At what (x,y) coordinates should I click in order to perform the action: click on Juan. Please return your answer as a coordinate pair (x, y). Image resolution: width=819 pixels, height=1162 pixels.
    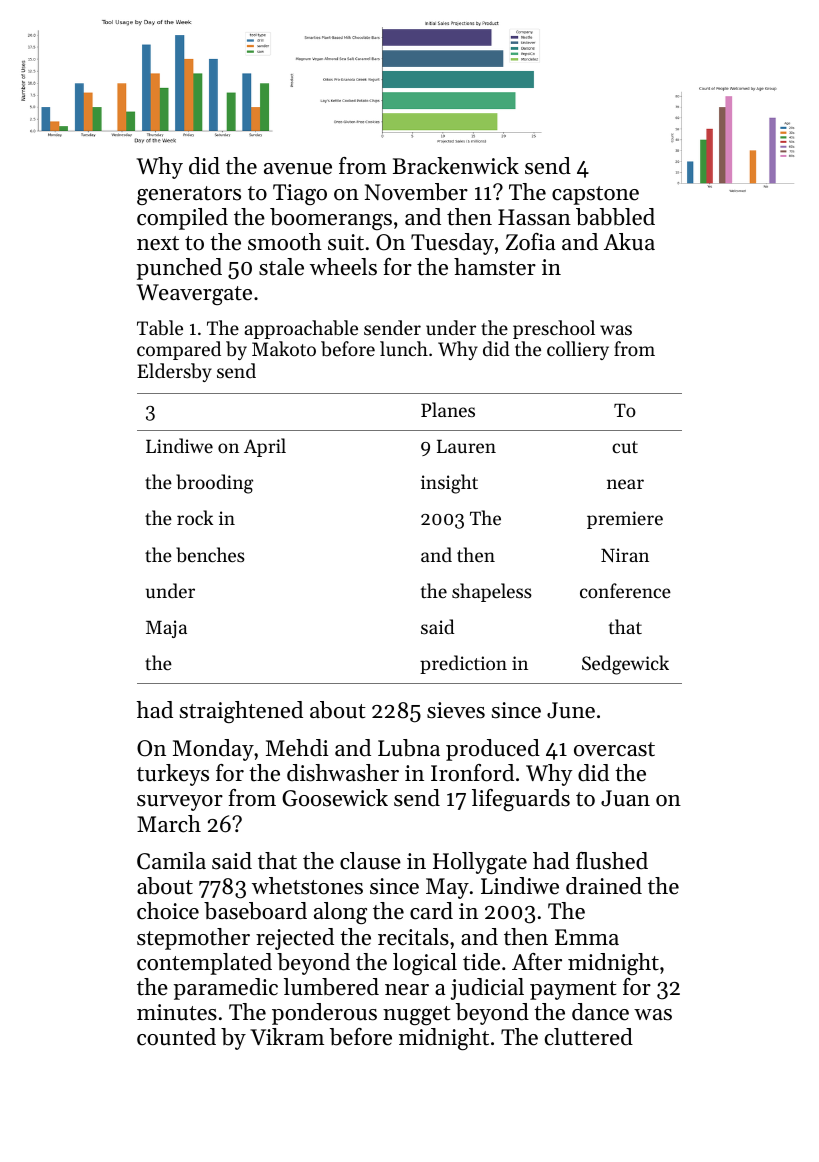
    Looking at the image, I should click on (625, 798).
